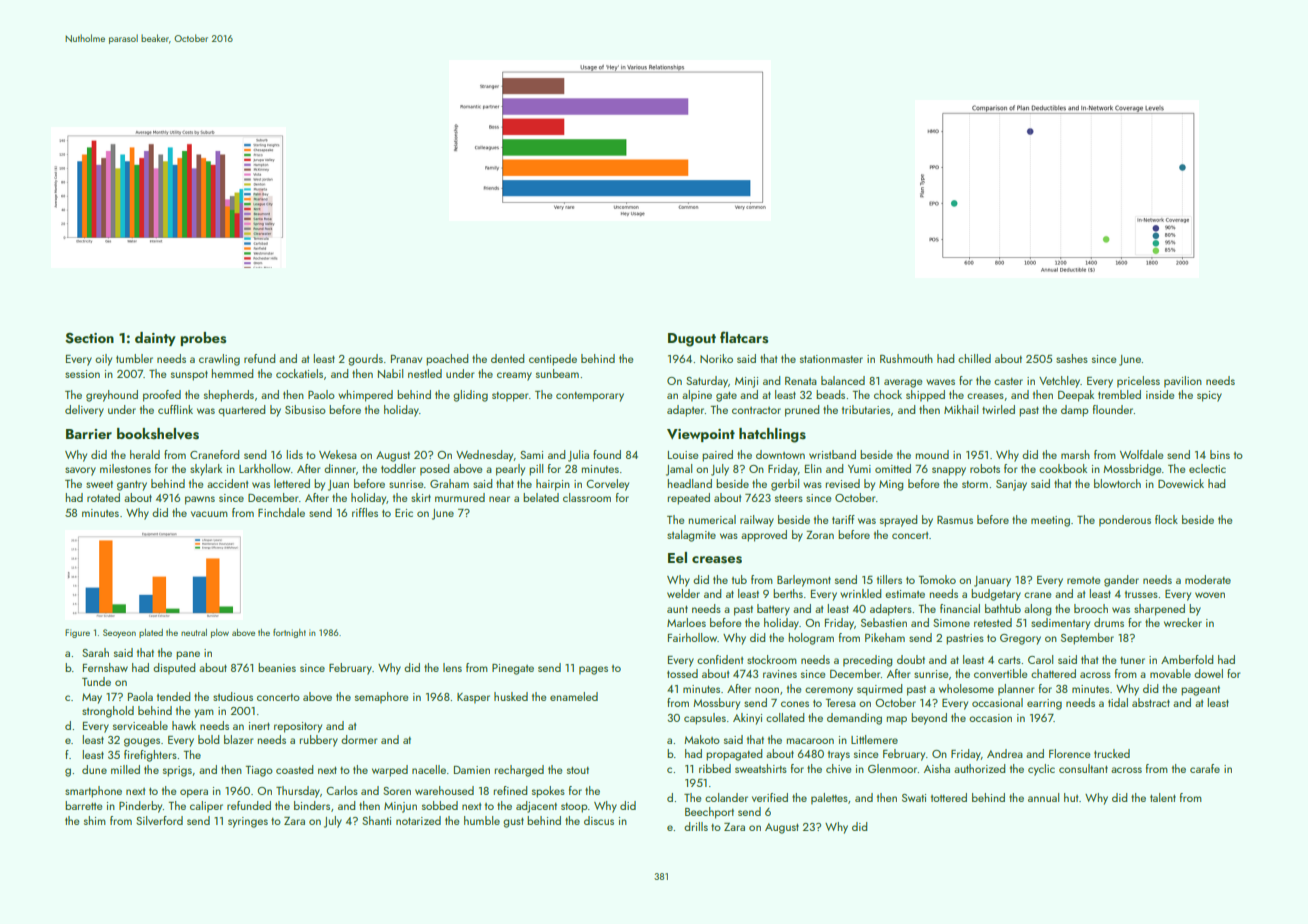 The height and width of the screenshot is (924, 1308). I want to click on plated, so click(151, 633).
